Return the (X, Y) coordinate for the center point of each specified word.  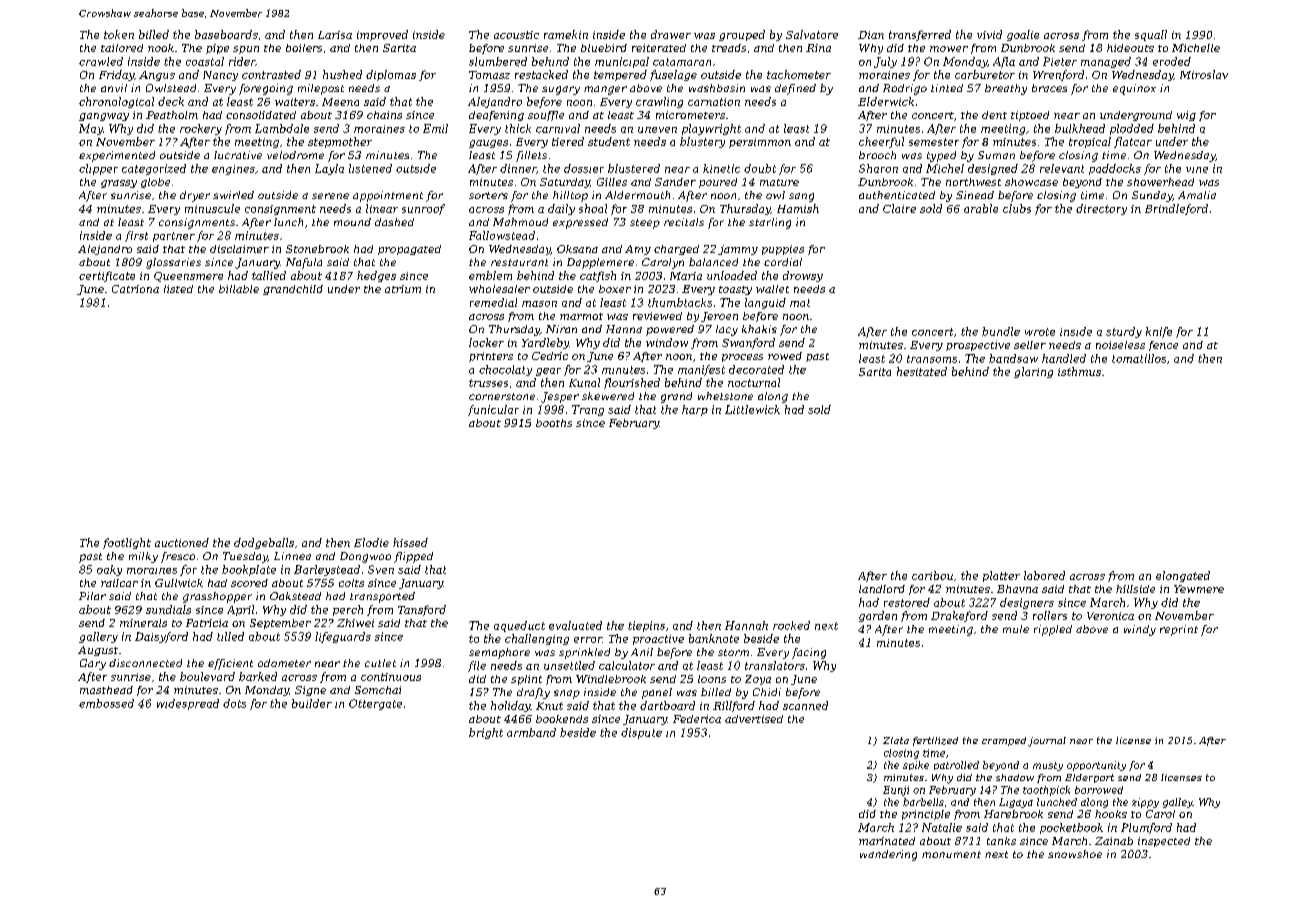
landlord (882, 589)
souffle (546, 116)
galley (1178, 803)
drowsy (803, 276)
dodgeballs (264, 543)
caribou (932, 575)
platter (1001, 576)
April (240, 610)
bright (486, 733)
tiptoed (1030, 116)
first (136, 236)
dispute (641, 733)
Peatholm (172, 115)
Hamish (798, 208)
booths (554, 423)
